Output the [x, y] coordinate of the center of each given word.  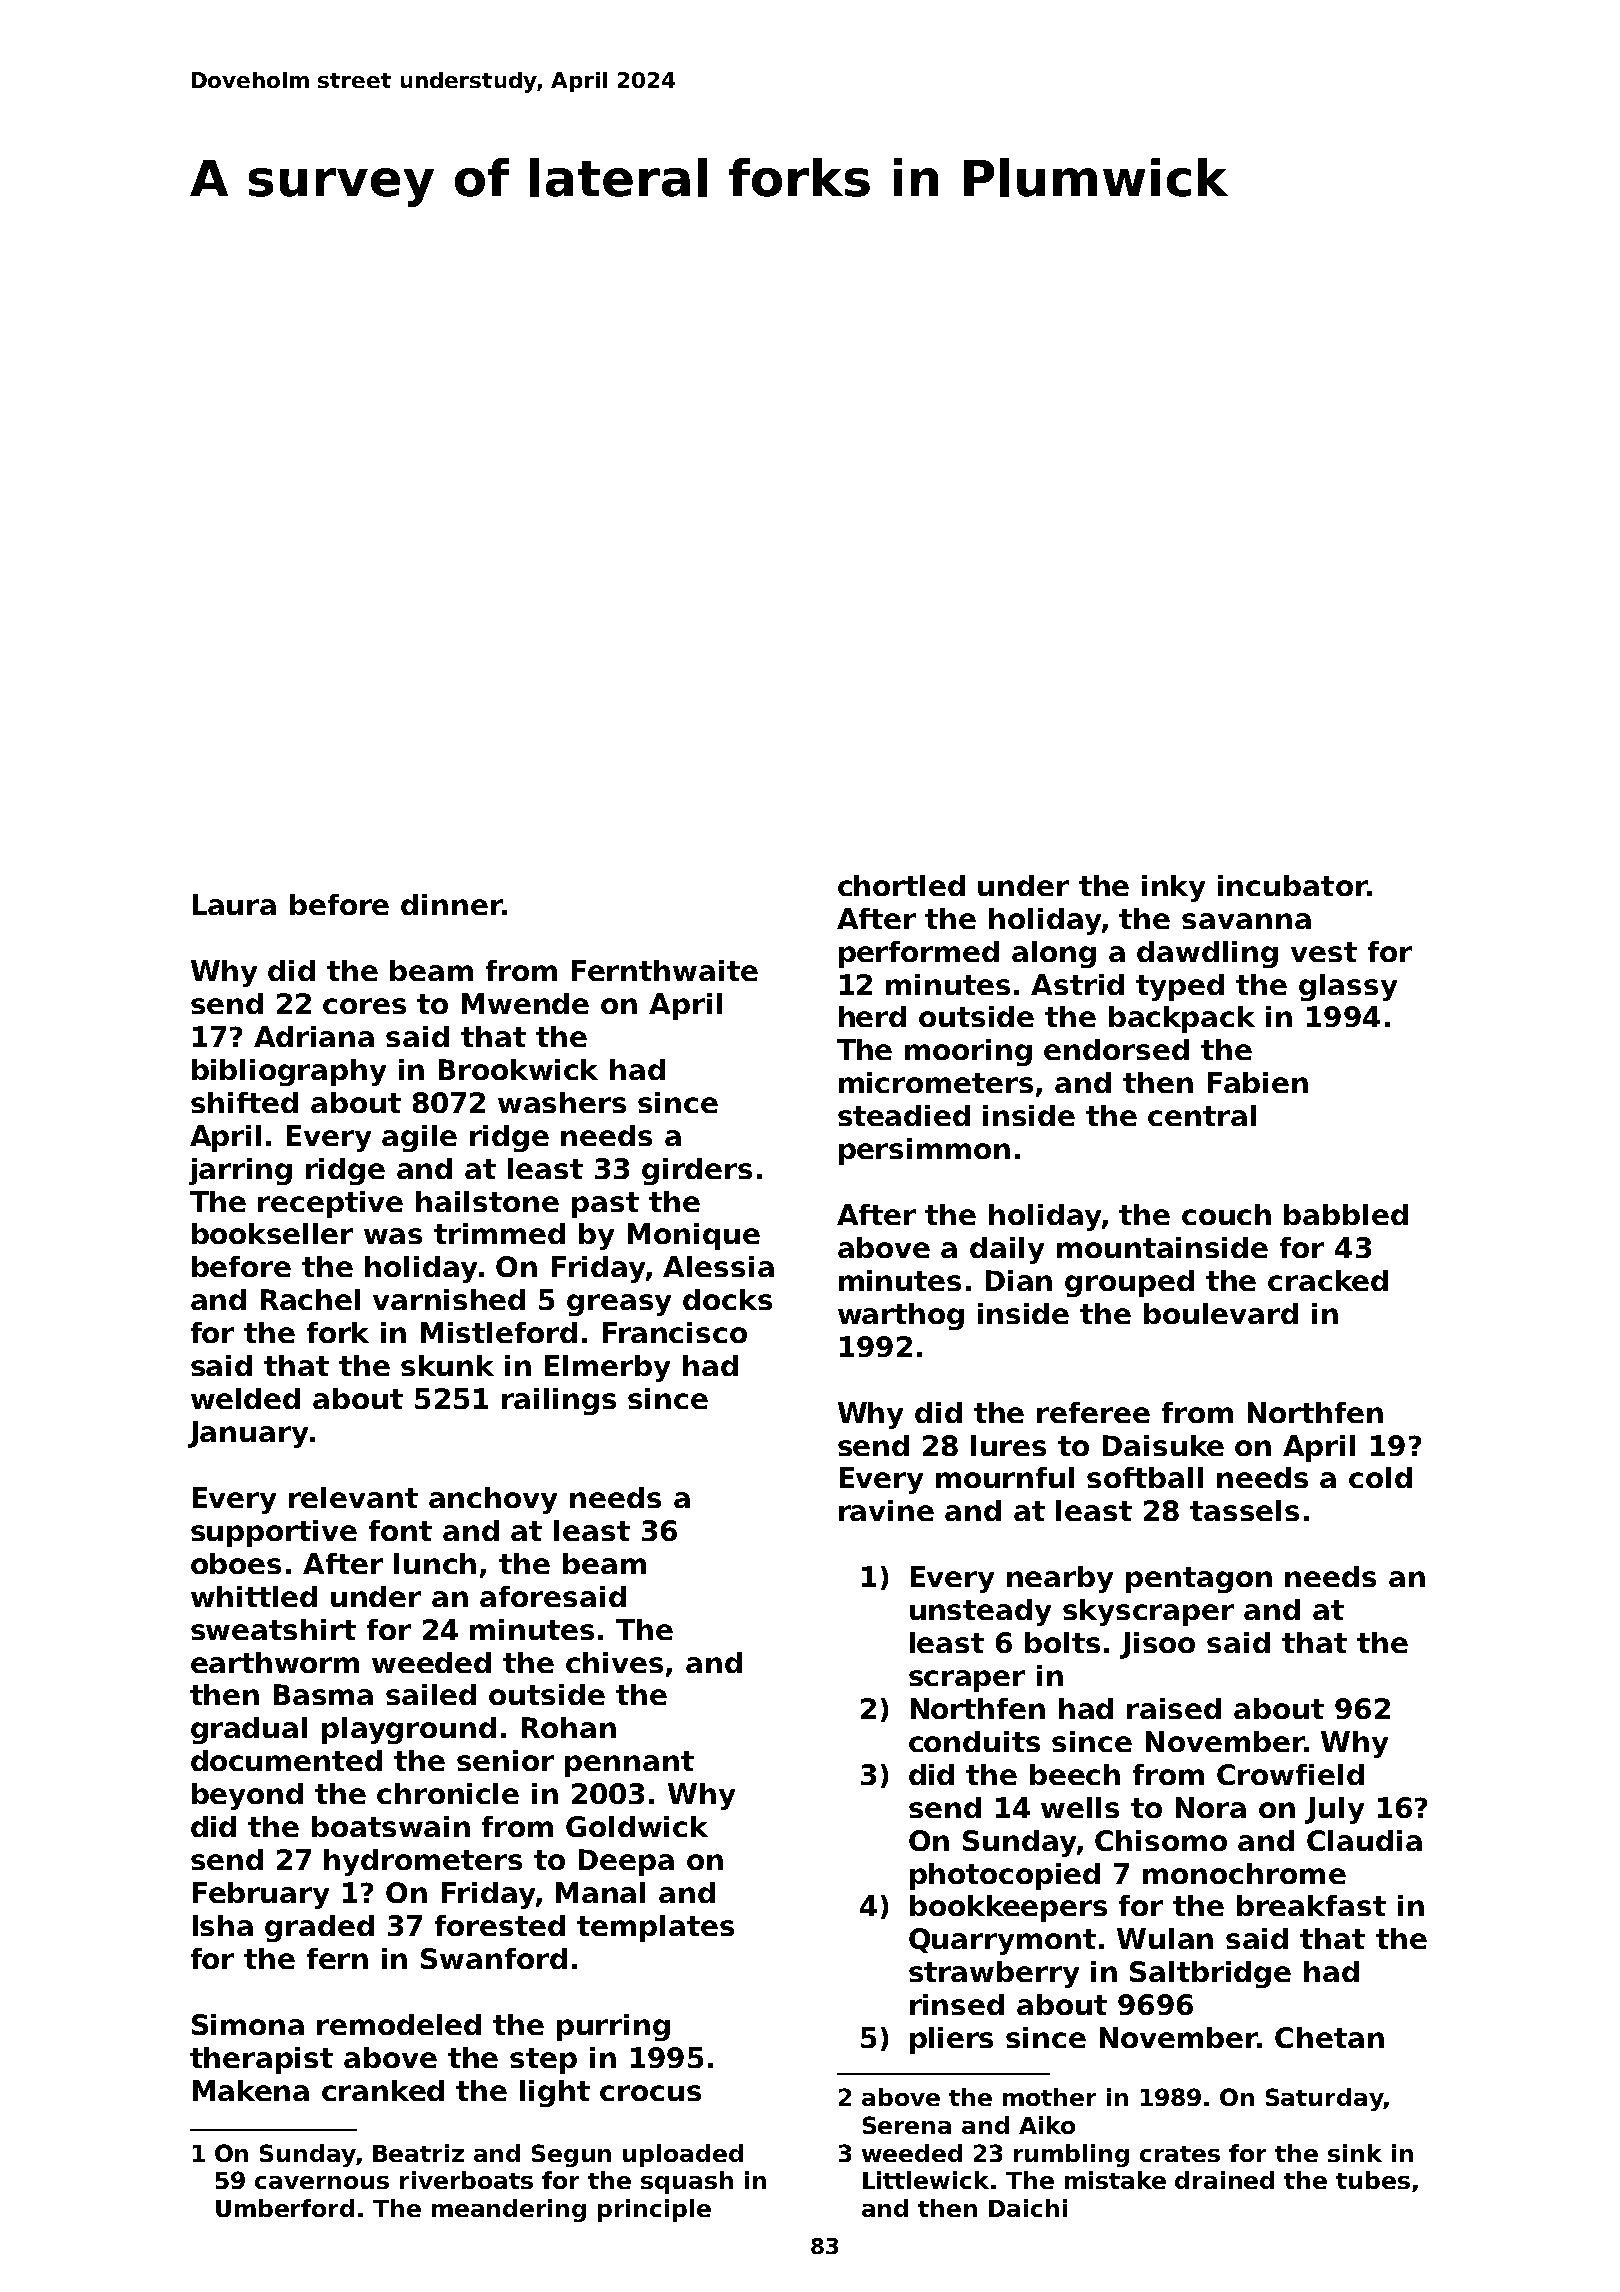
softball [1145, 1477]
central [1202, 1115]
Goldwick [637, 1826]
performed [919, 954]
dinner [451, 904]
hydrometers [423, 1862]
